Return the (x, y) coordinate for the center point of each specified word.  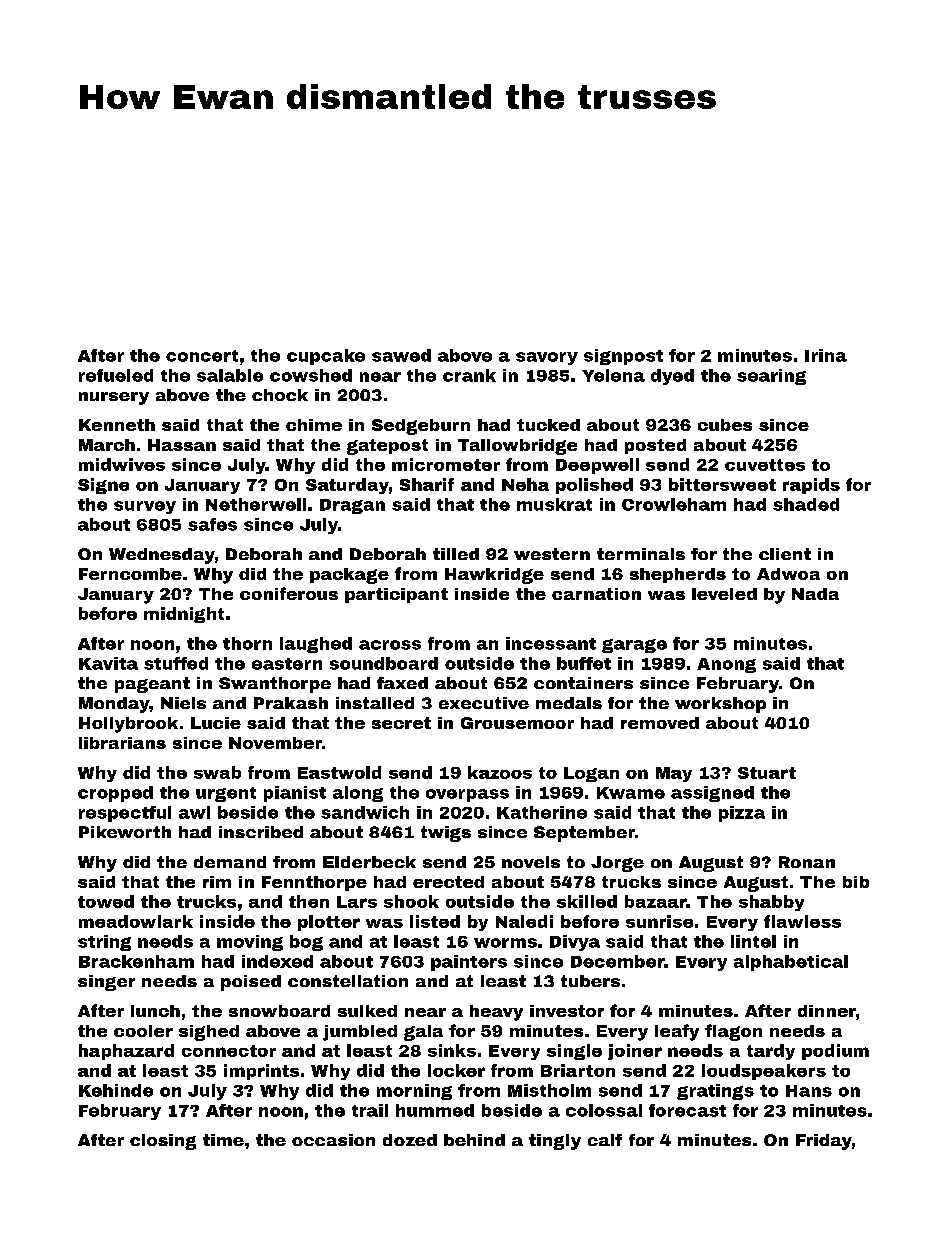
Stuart (767, 773)
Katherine (542, 812)
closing (163, 1142)
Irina (826, 355)
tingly (555, 1142)
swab (217, 772)
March (107, 445)
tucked (548, 425)
